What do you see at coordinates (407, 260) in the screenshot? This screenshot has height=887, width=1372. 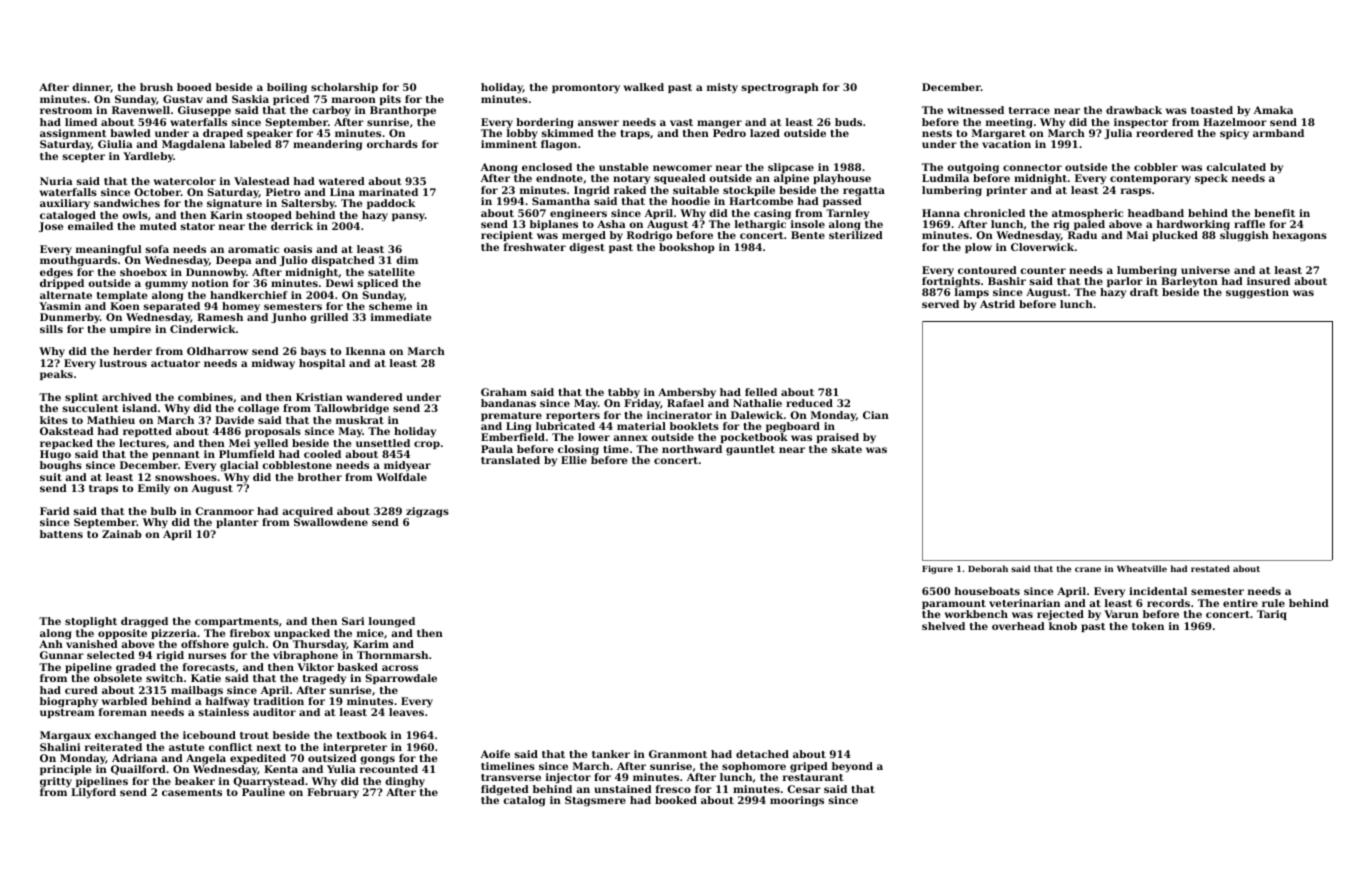 I see `dim` at bounding box center [407, 260].
